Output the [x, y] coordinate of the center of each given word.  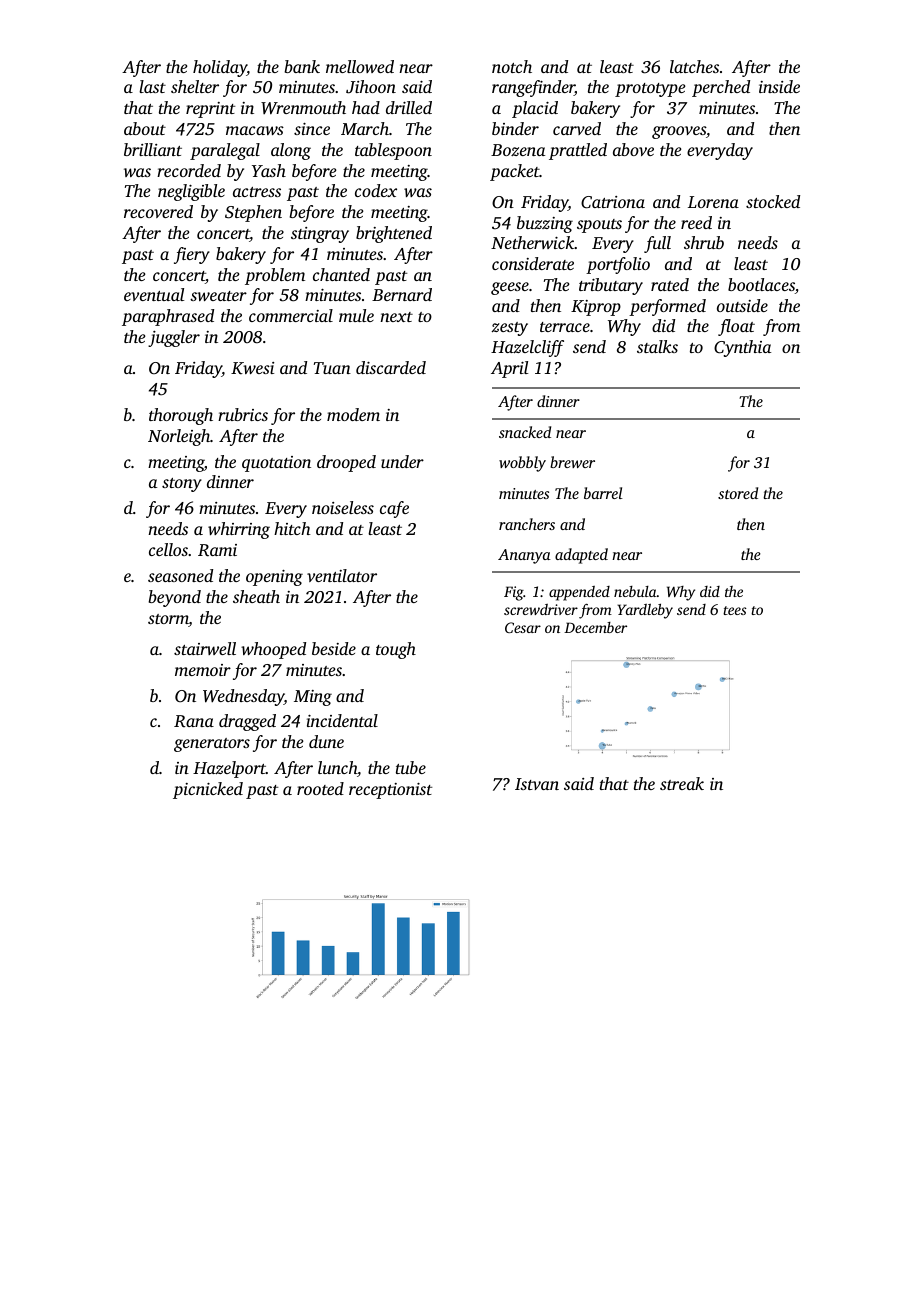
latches [694, 66]
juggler [174, 338]
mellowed [360, 66]
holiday [220, 68]
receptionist [390, 791]
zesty [510, 329]
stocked [773, 201]
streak [682, 783]
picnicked [208, 790]
